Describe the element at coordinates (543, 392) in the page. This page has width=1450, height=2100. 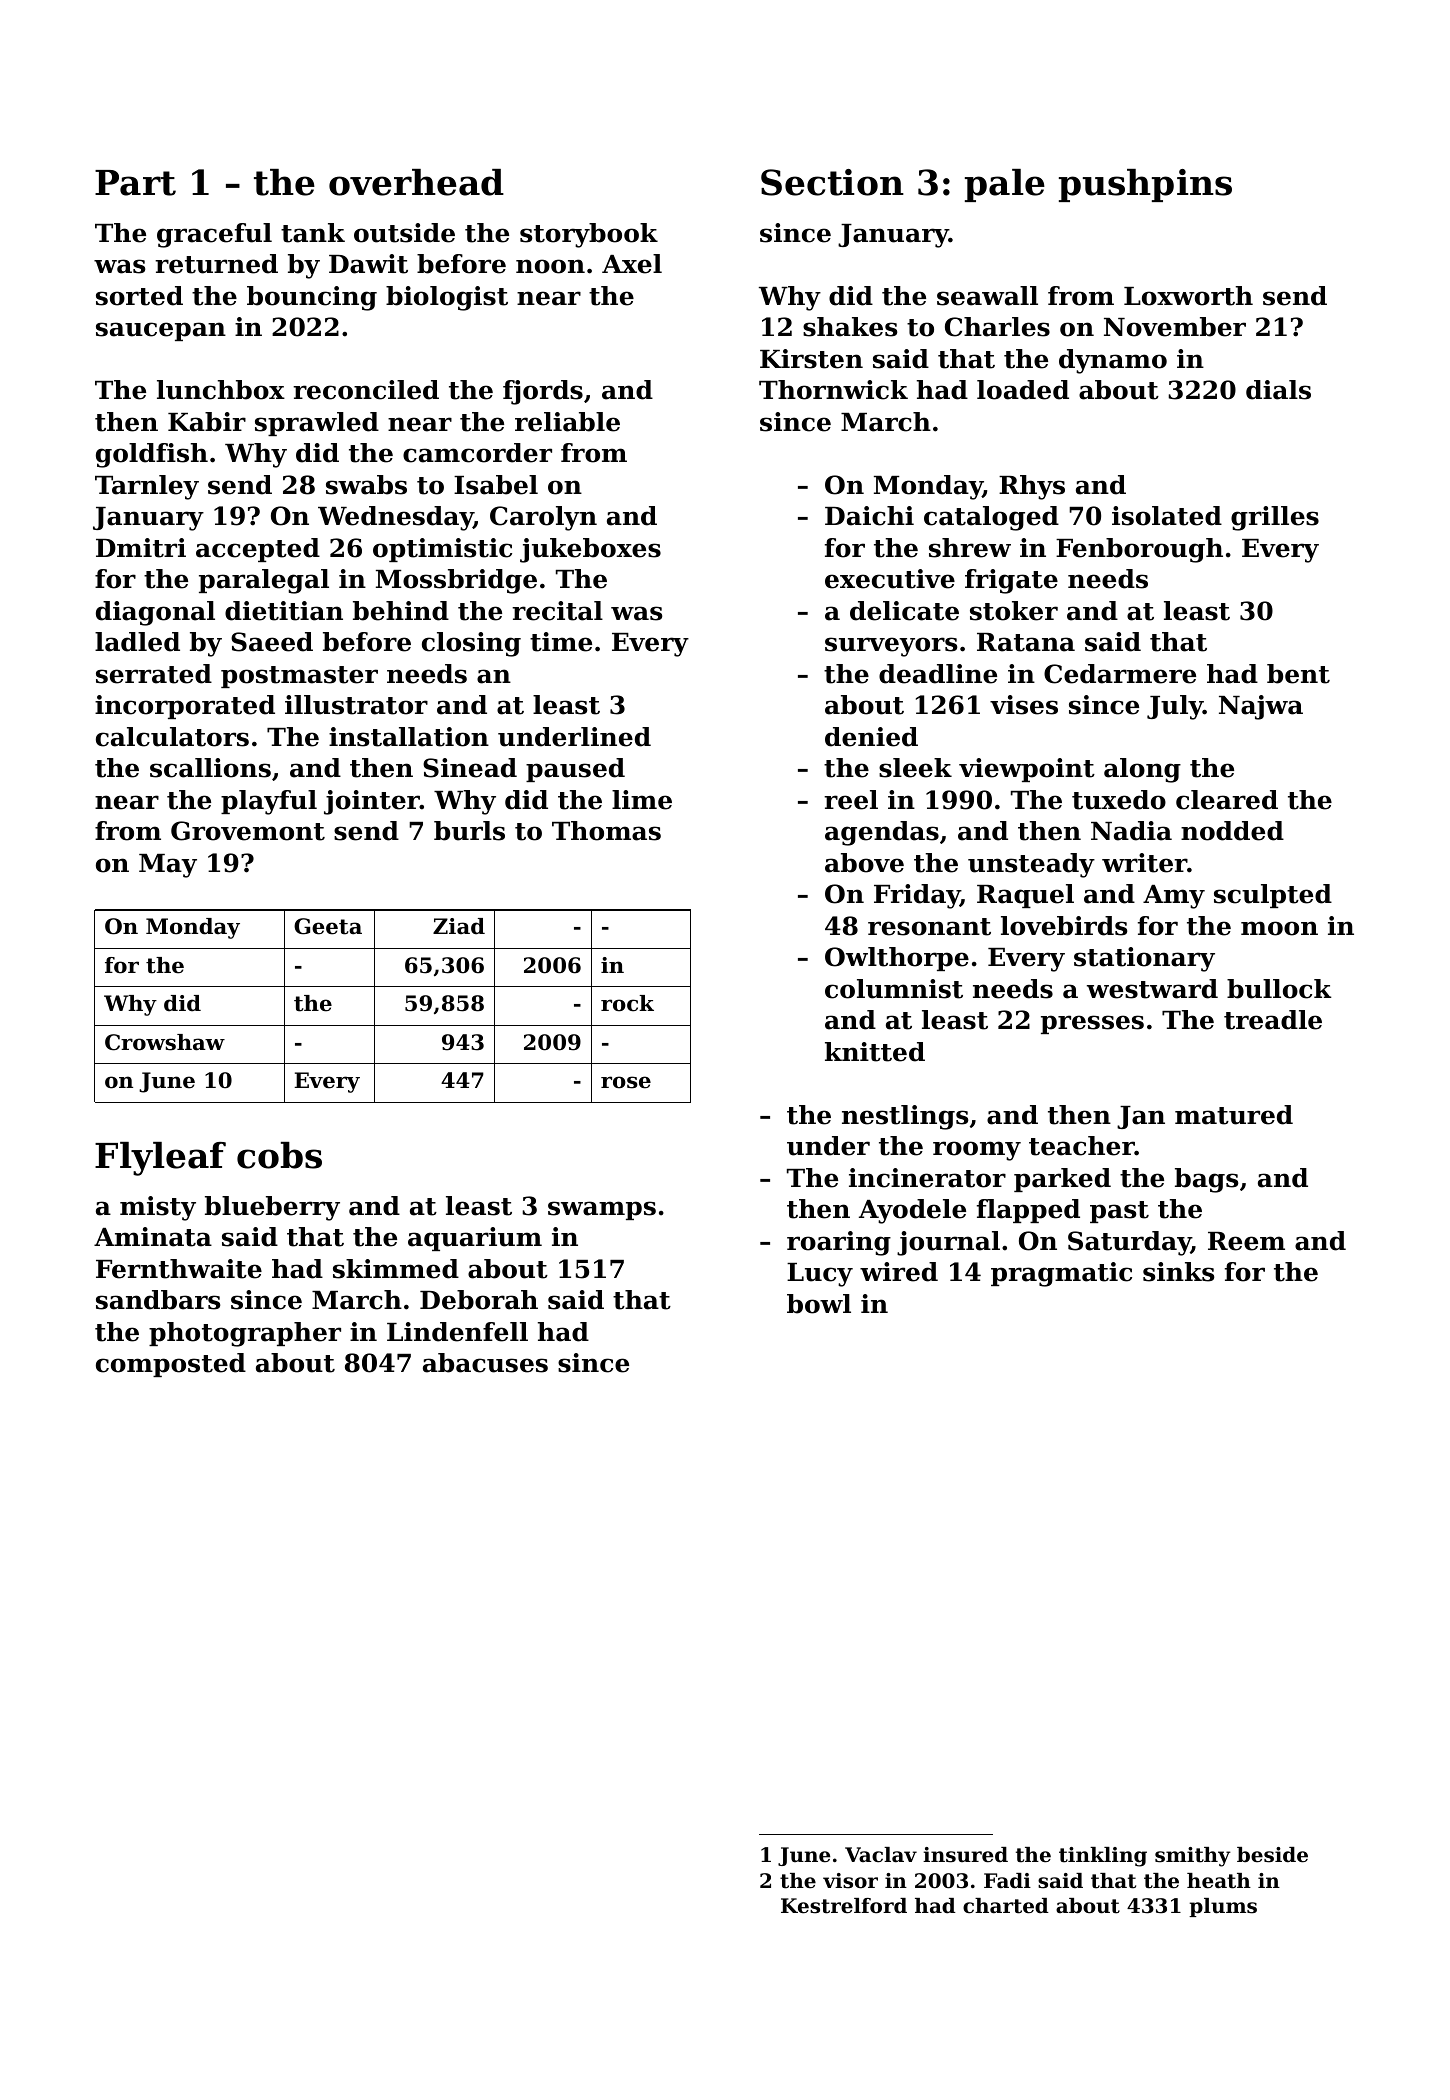
I see `fjords` at that location.
